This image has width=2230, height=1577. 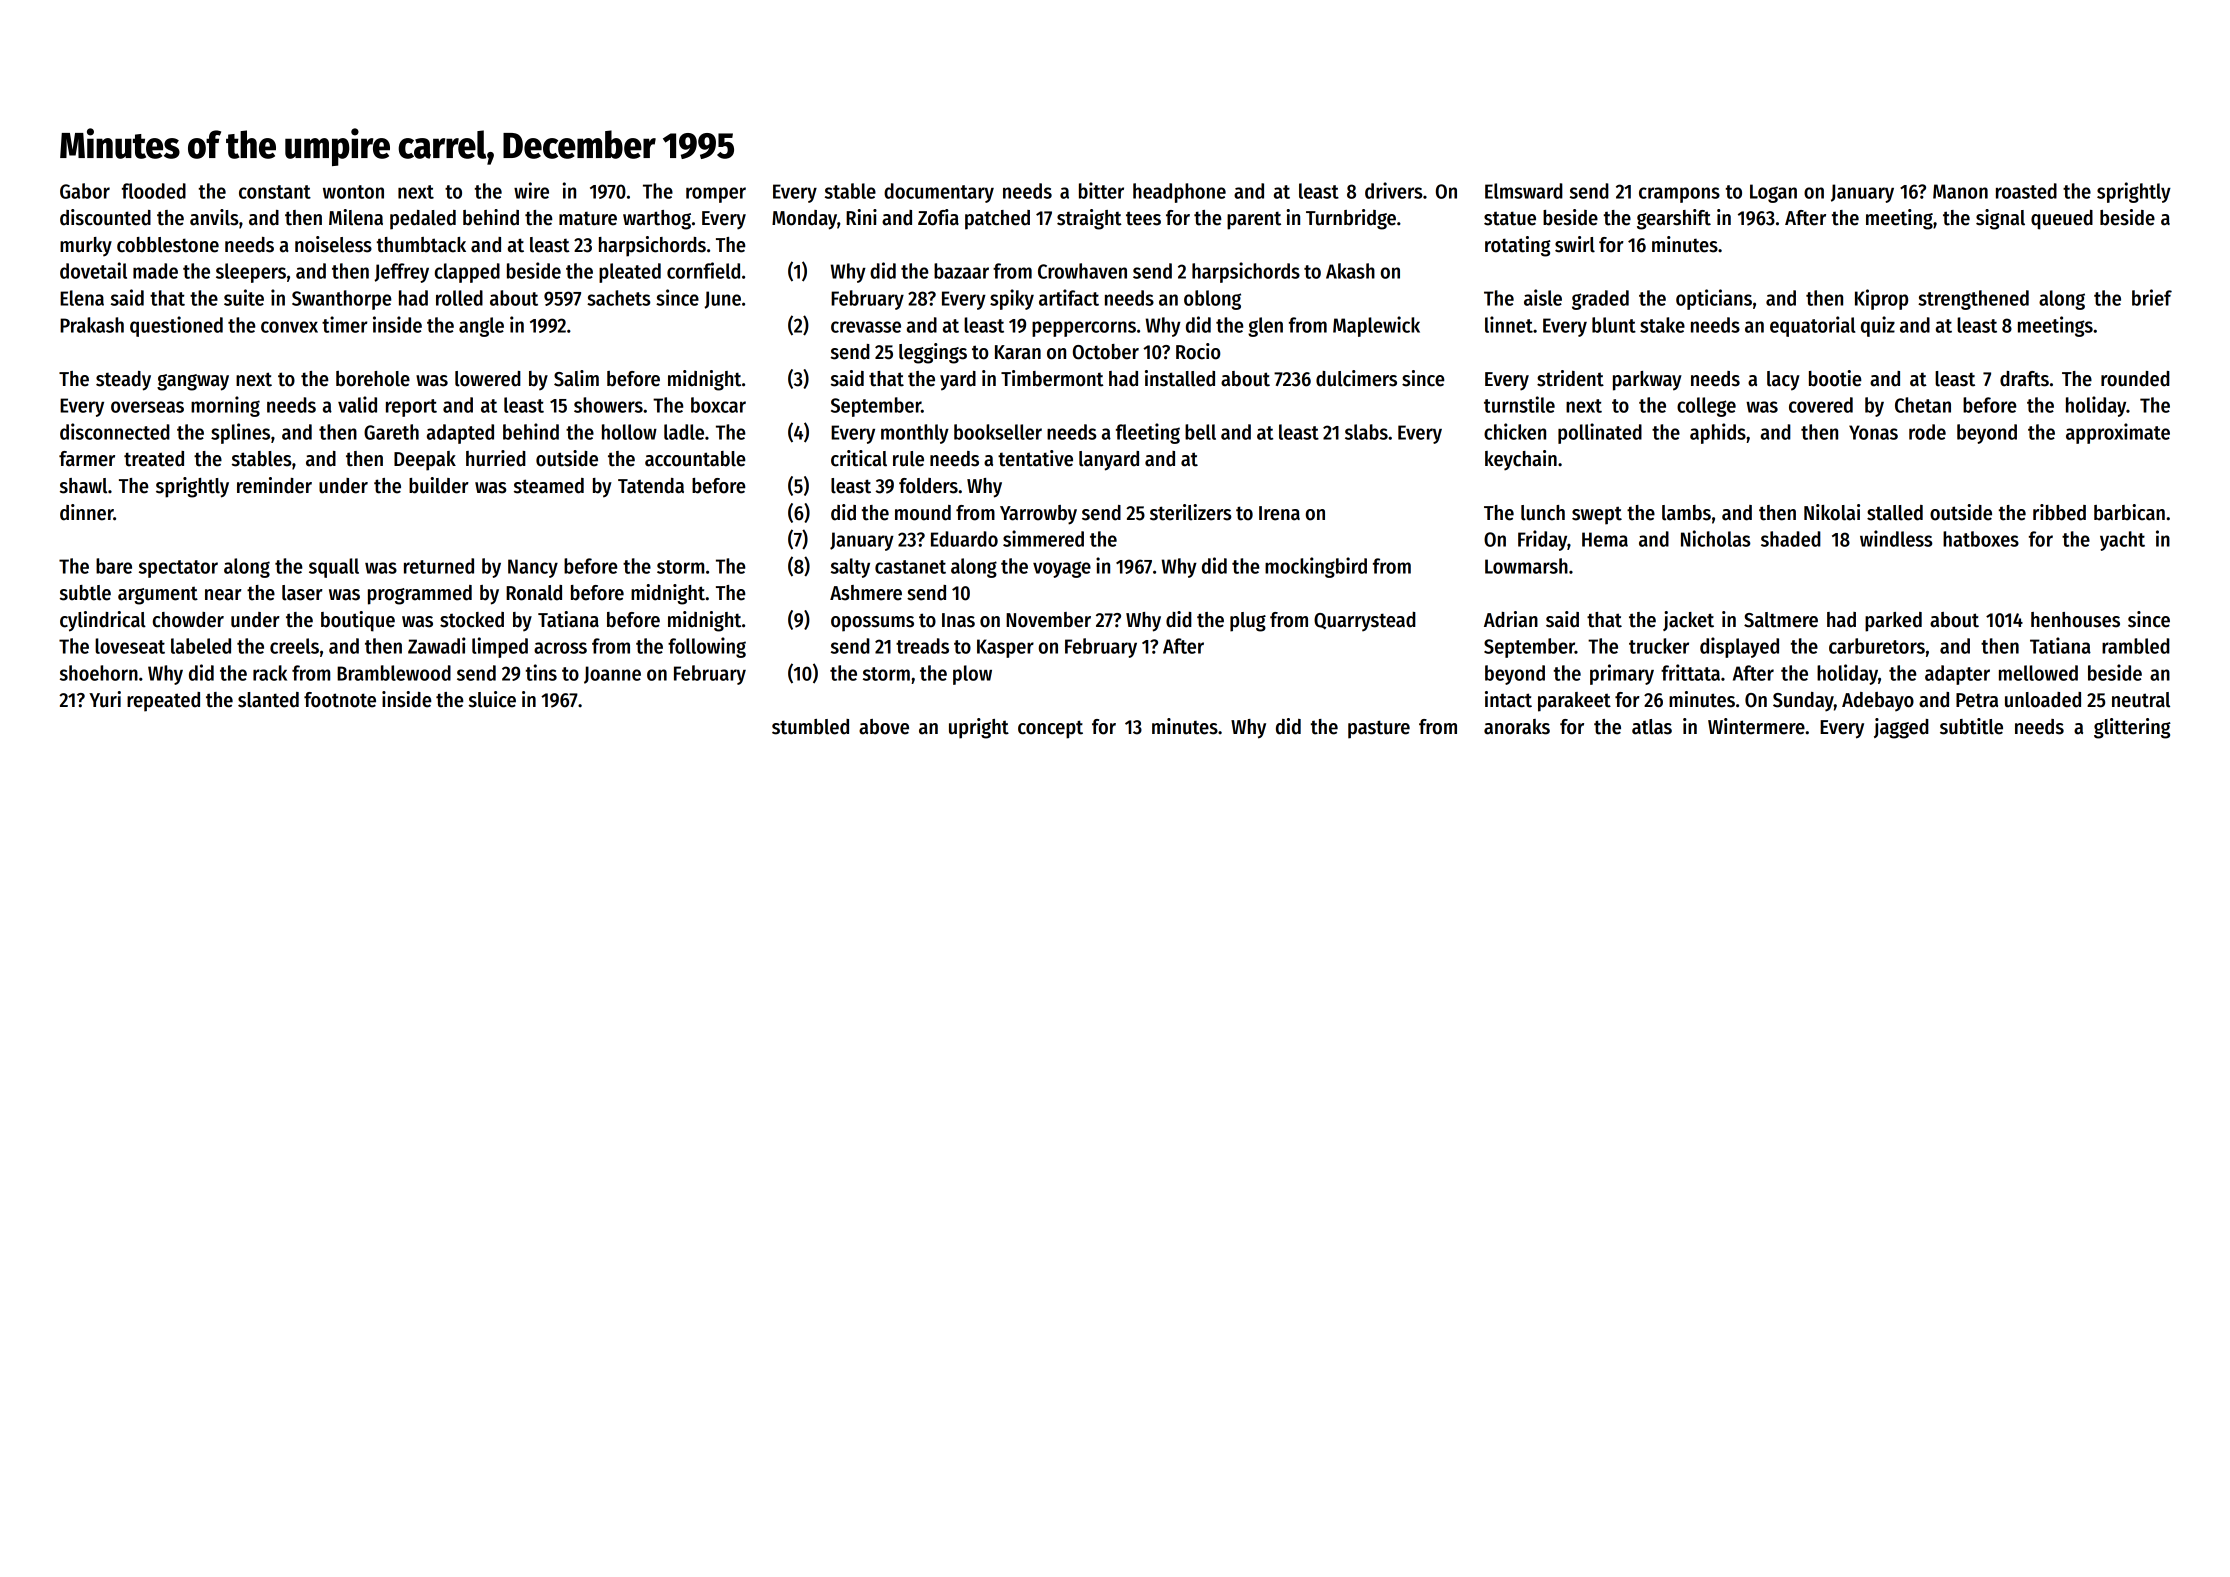 I want to click on quiz, so click(x=1878, y=326).
